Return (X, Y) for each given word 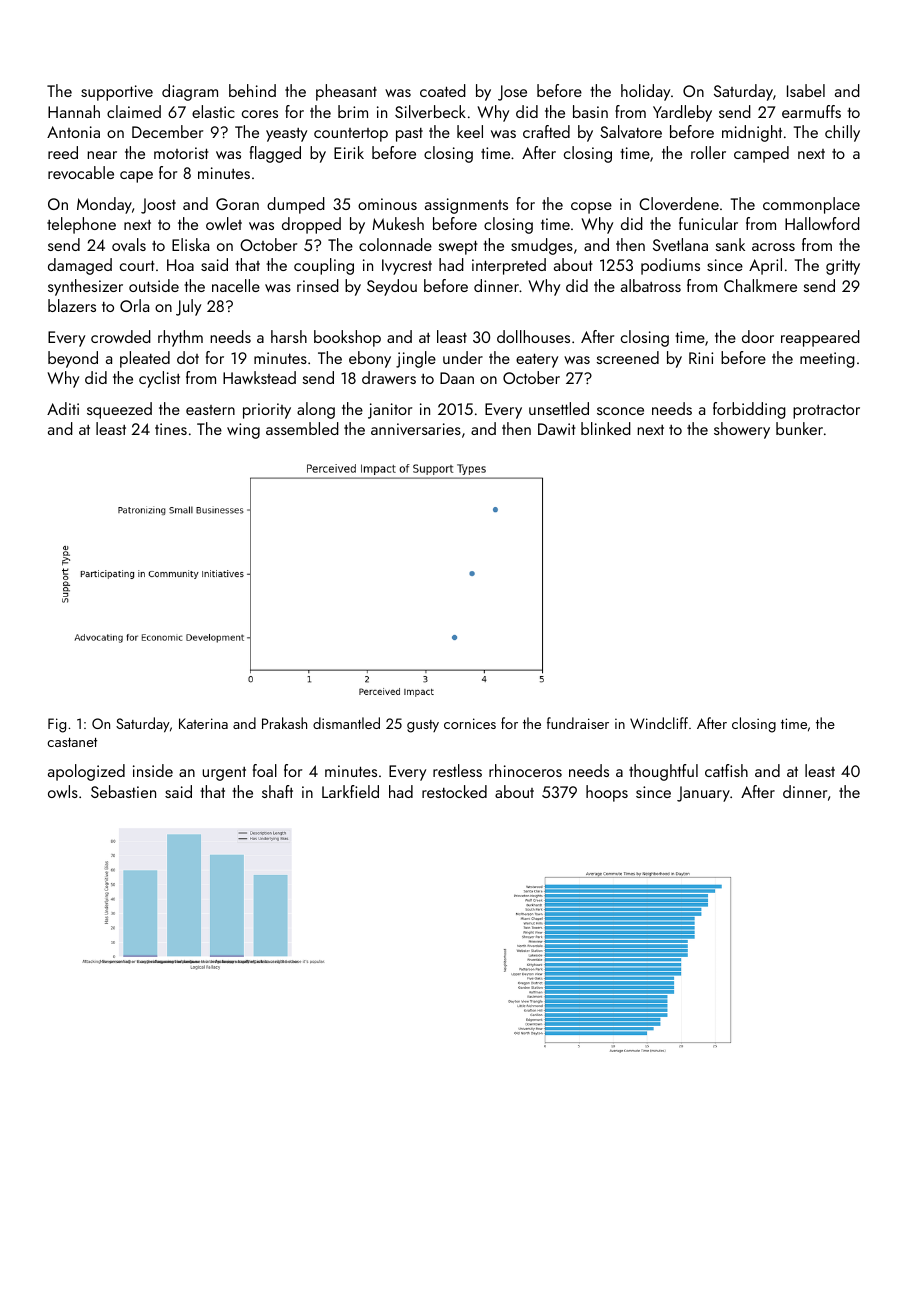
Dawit (556, 429)
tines (171, 429)
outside (154, 285)
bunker (799, 428)
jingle (416, 359)
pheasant (346, 92)
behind (252, 90)
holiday (645, 92)
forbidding (749, 410)
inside (153, 770)
